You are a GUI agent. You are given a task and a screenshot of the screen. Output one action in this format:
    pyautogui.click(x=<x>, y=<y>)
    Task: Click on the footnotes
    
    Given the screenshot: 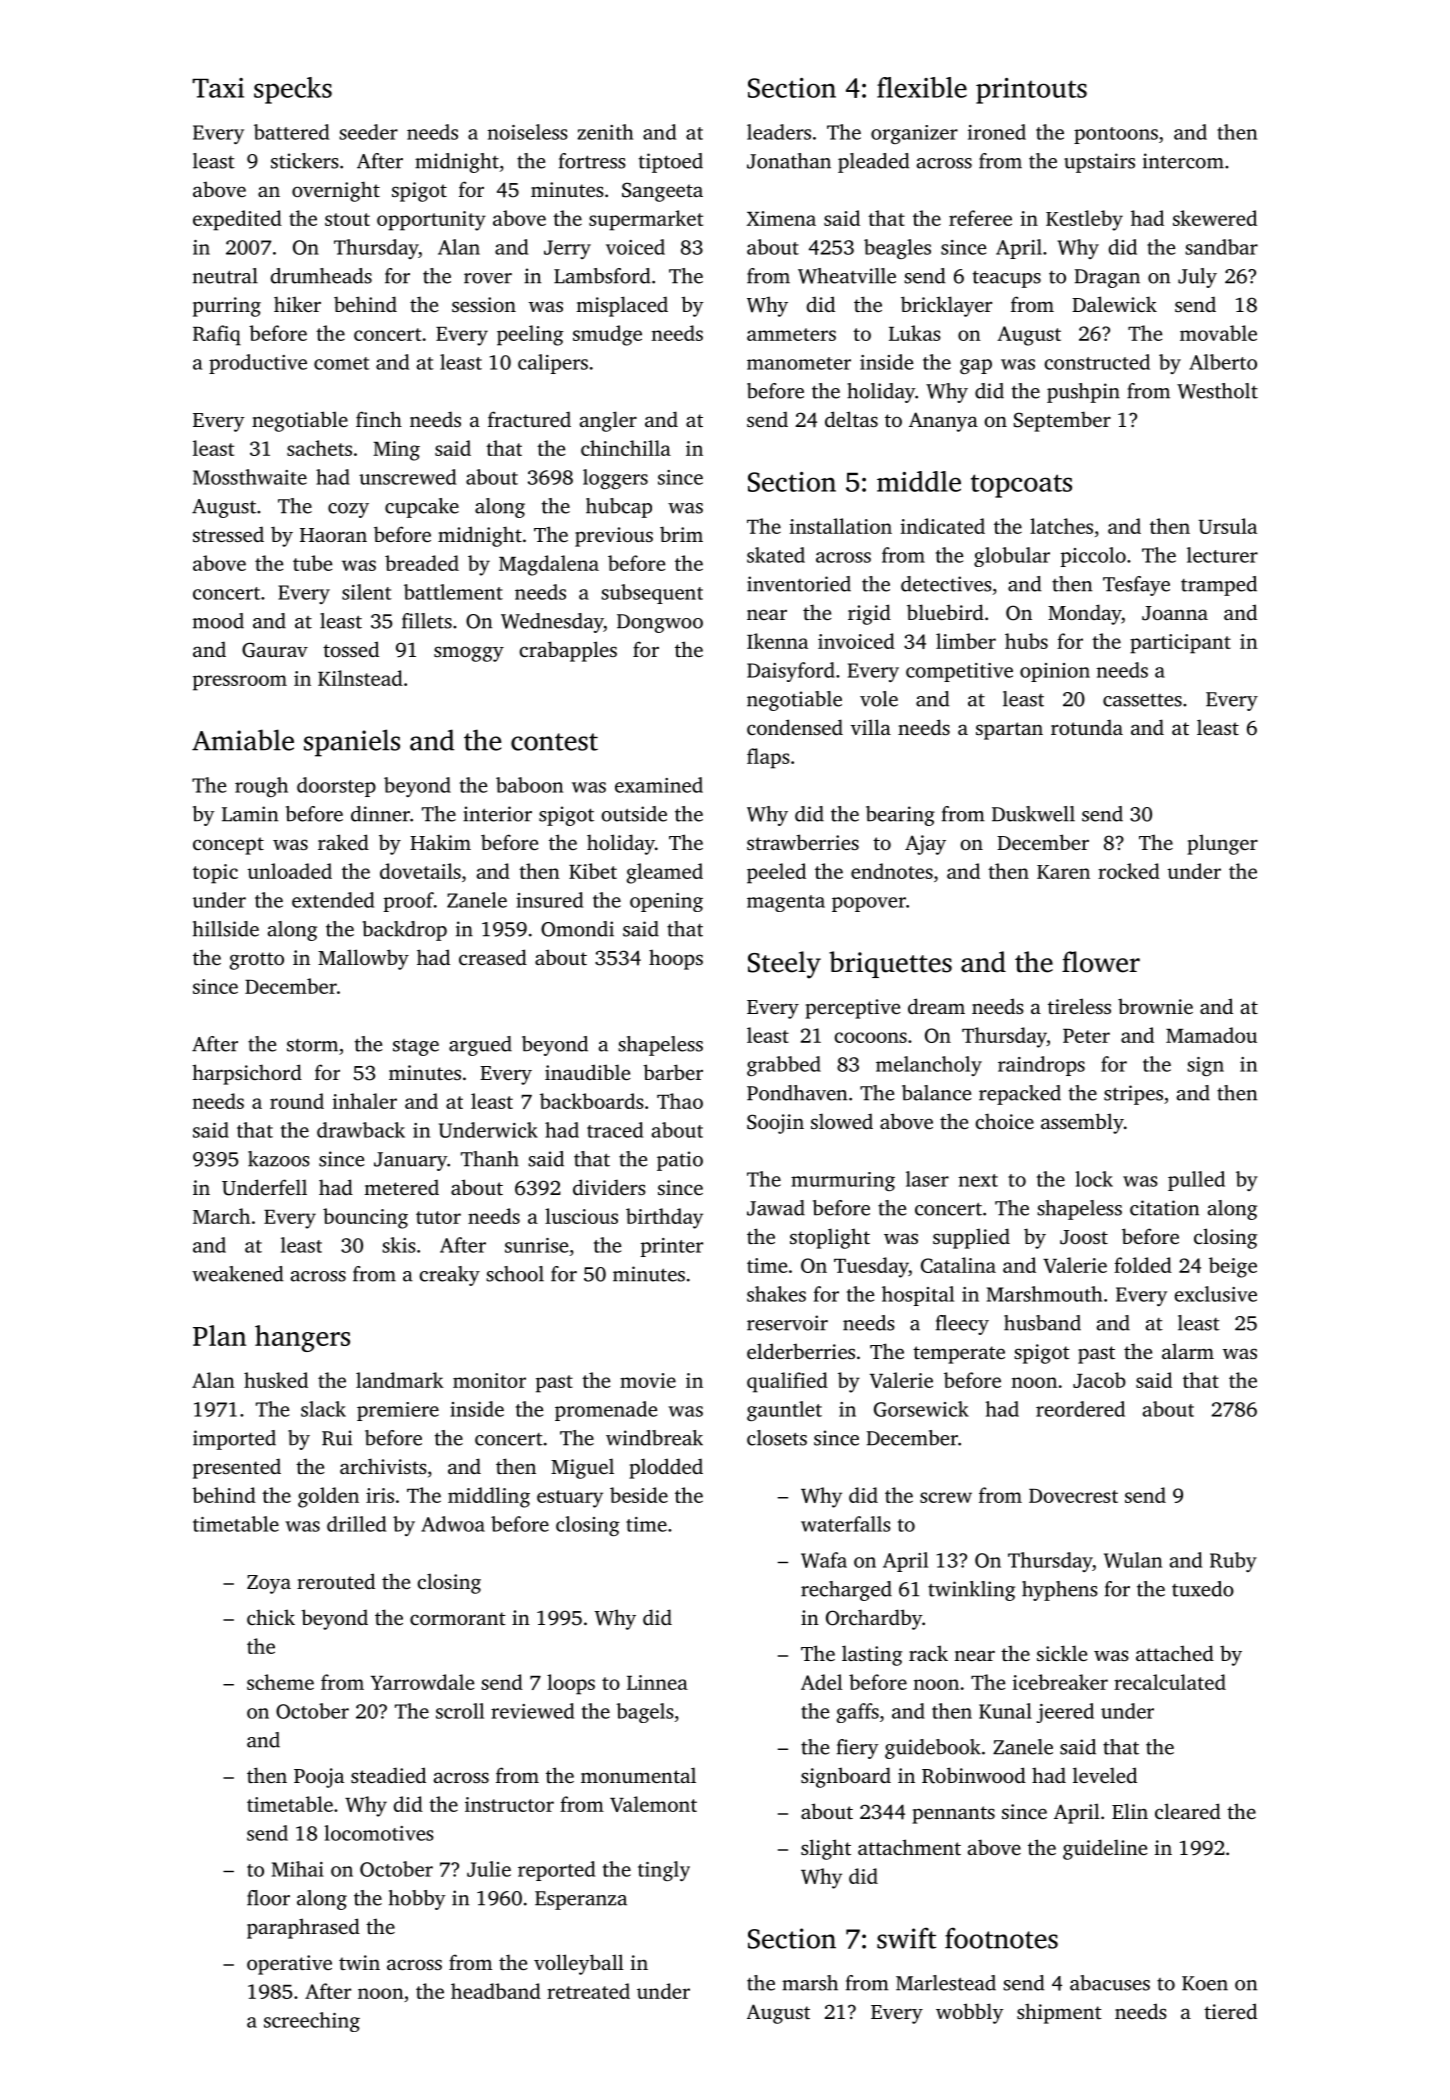 What is the action you would take?
    pyautogui.click(x=1001, y=1938)
